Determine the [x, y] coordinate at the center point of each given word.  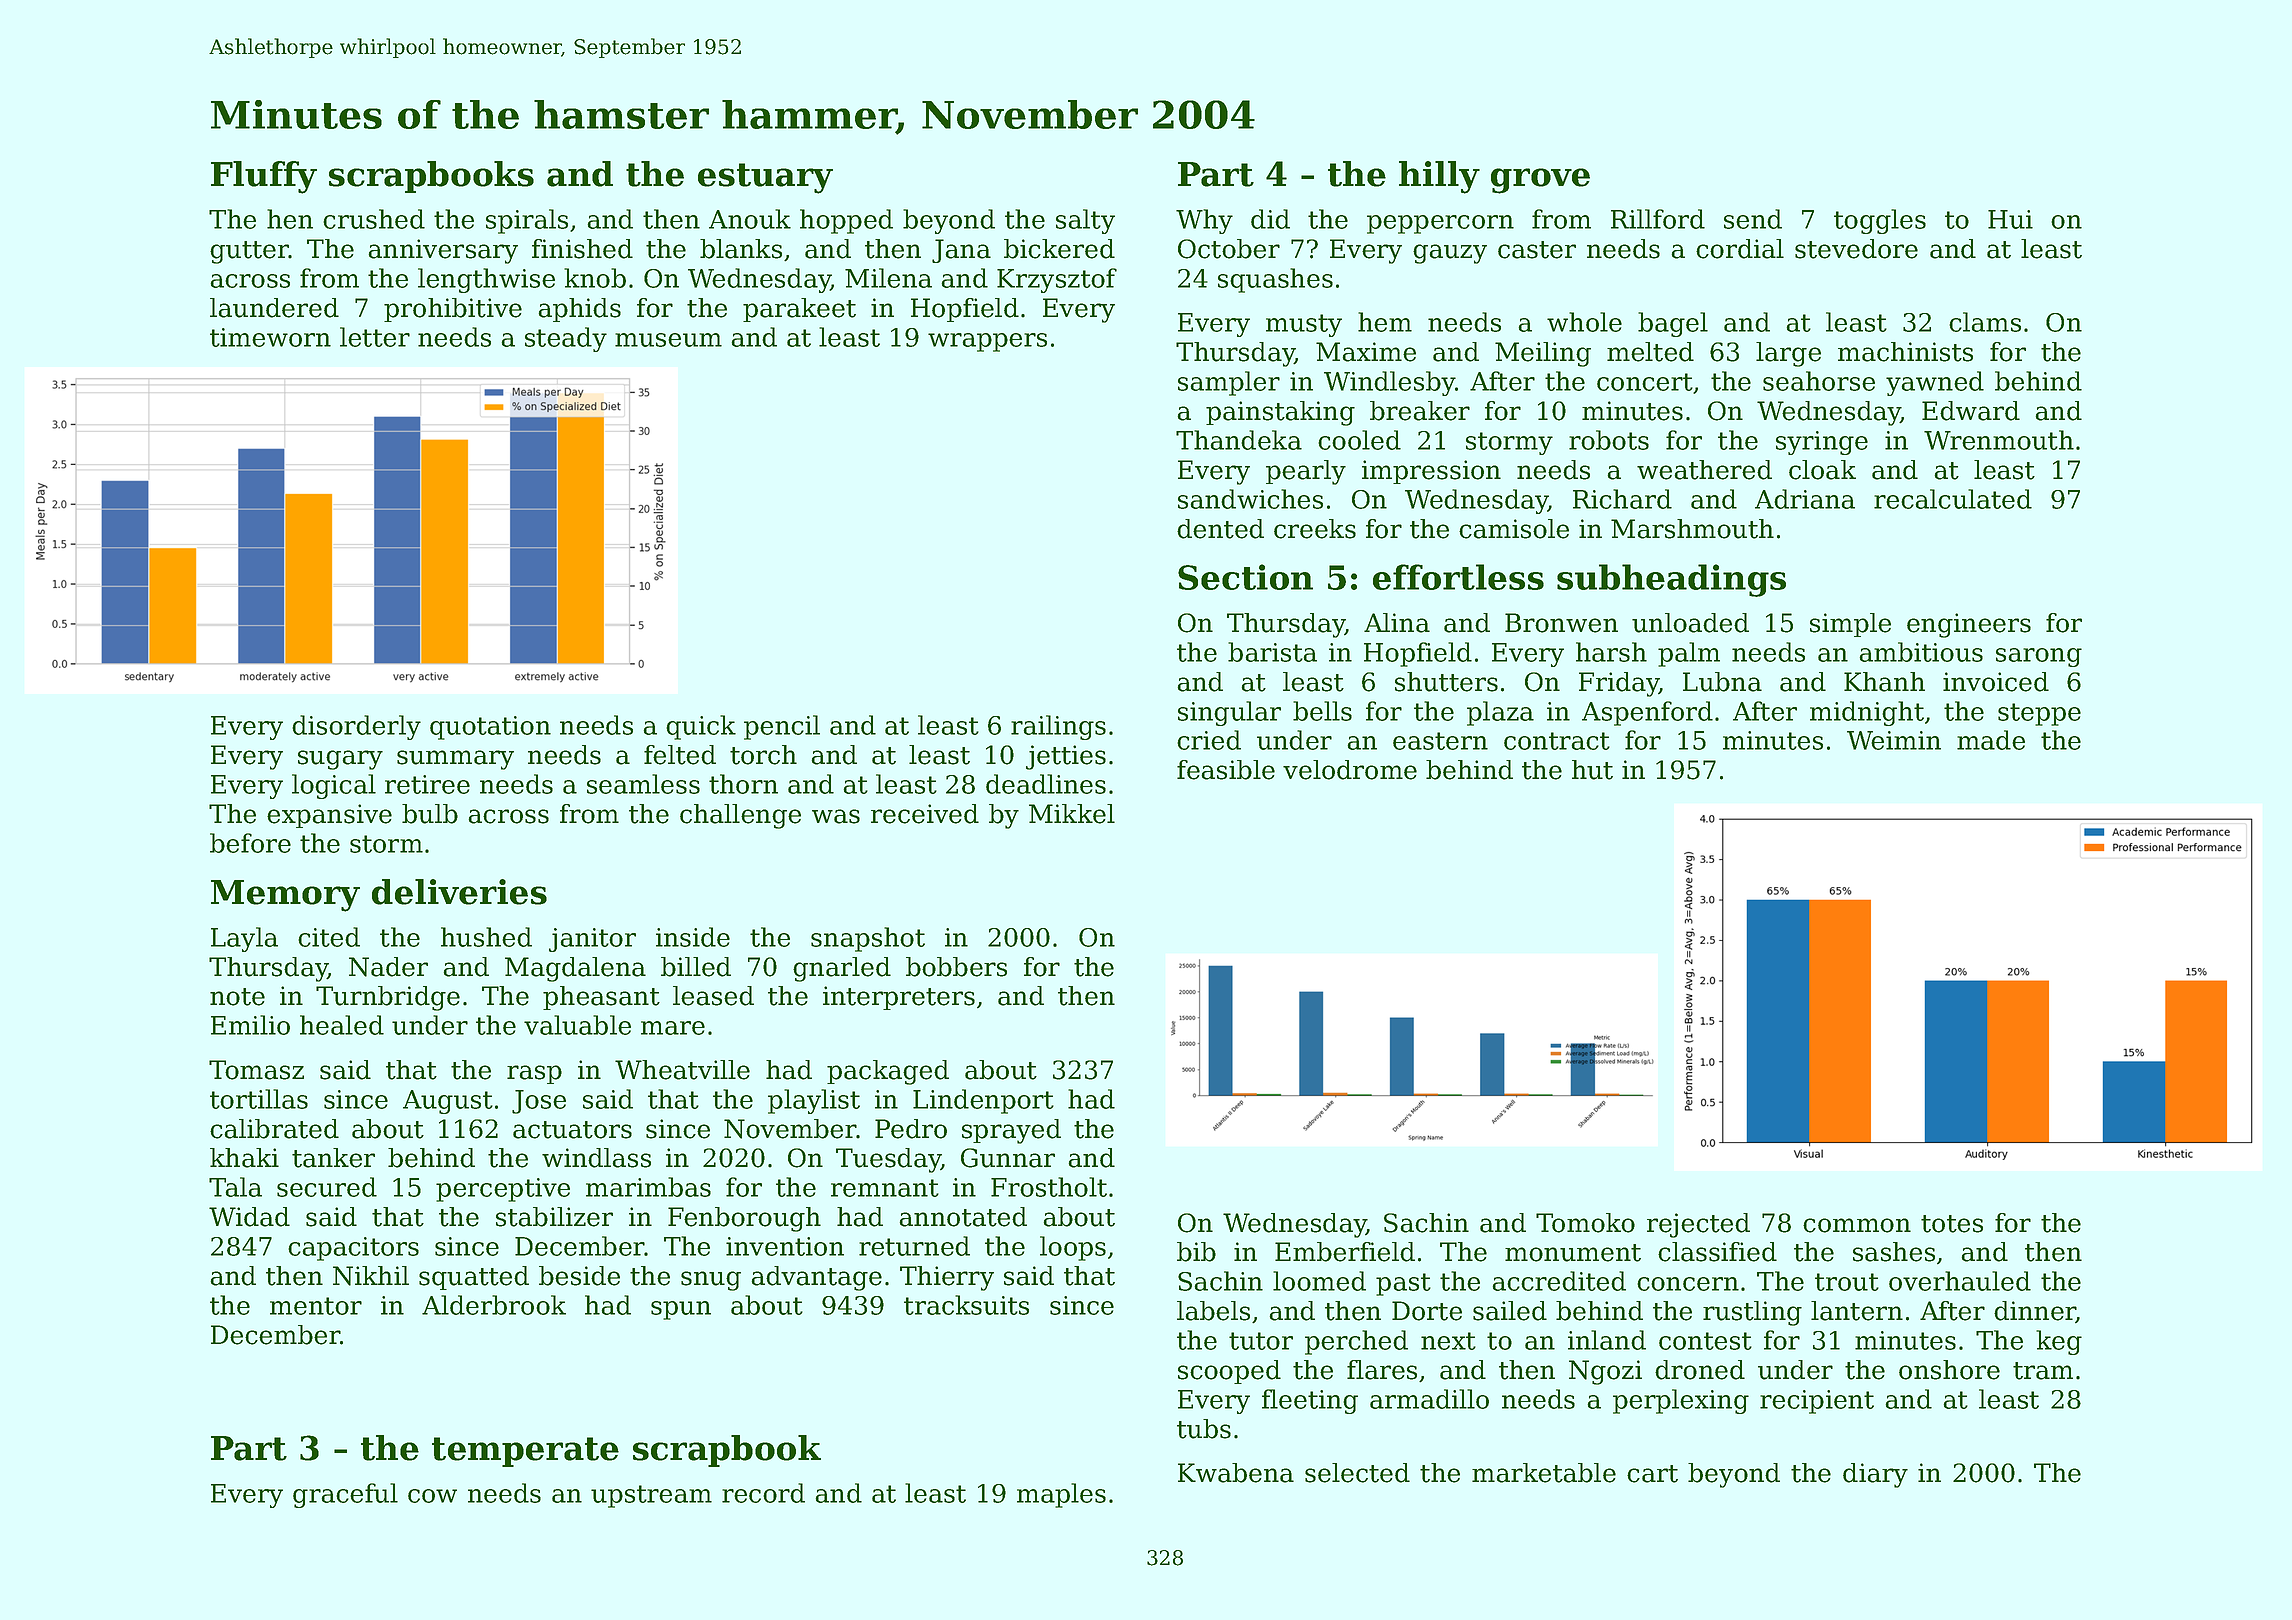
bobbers [956, 967]
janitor [592, 940]
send [1753, 219]
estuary [765, 178]
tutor [1261, 1341]
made [1991, 740]
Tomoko [1585, 1223]
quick [701, 727]
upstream [651, 1496]
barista [1272, 652]
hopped [846, 221]
